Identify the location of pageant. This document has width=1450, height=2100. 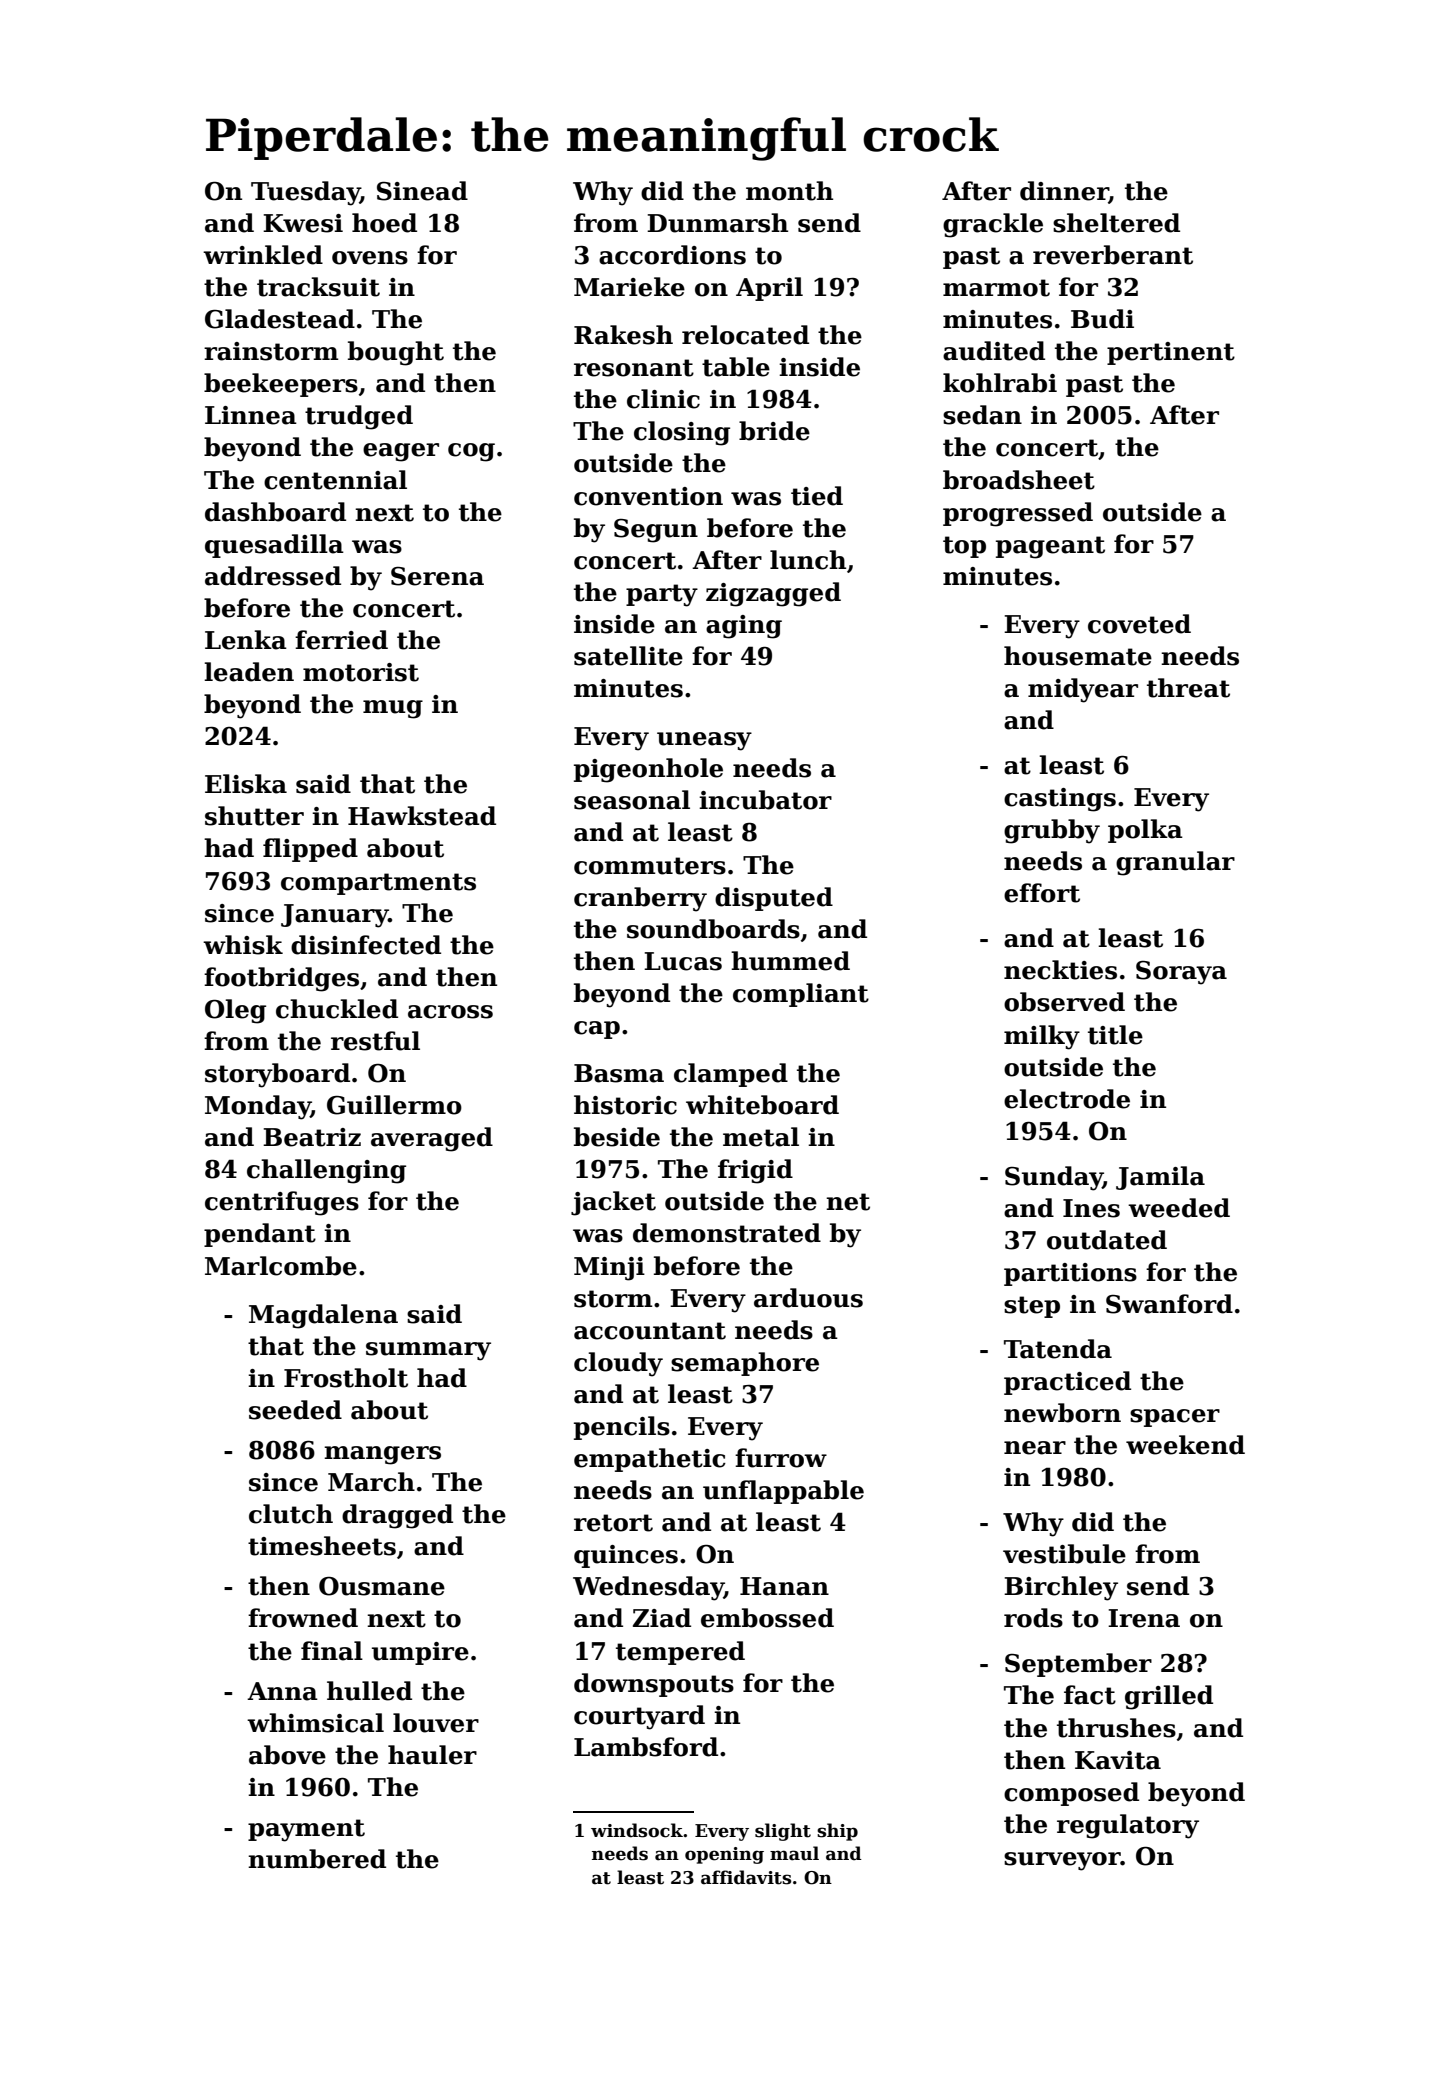
(1050, 547).
